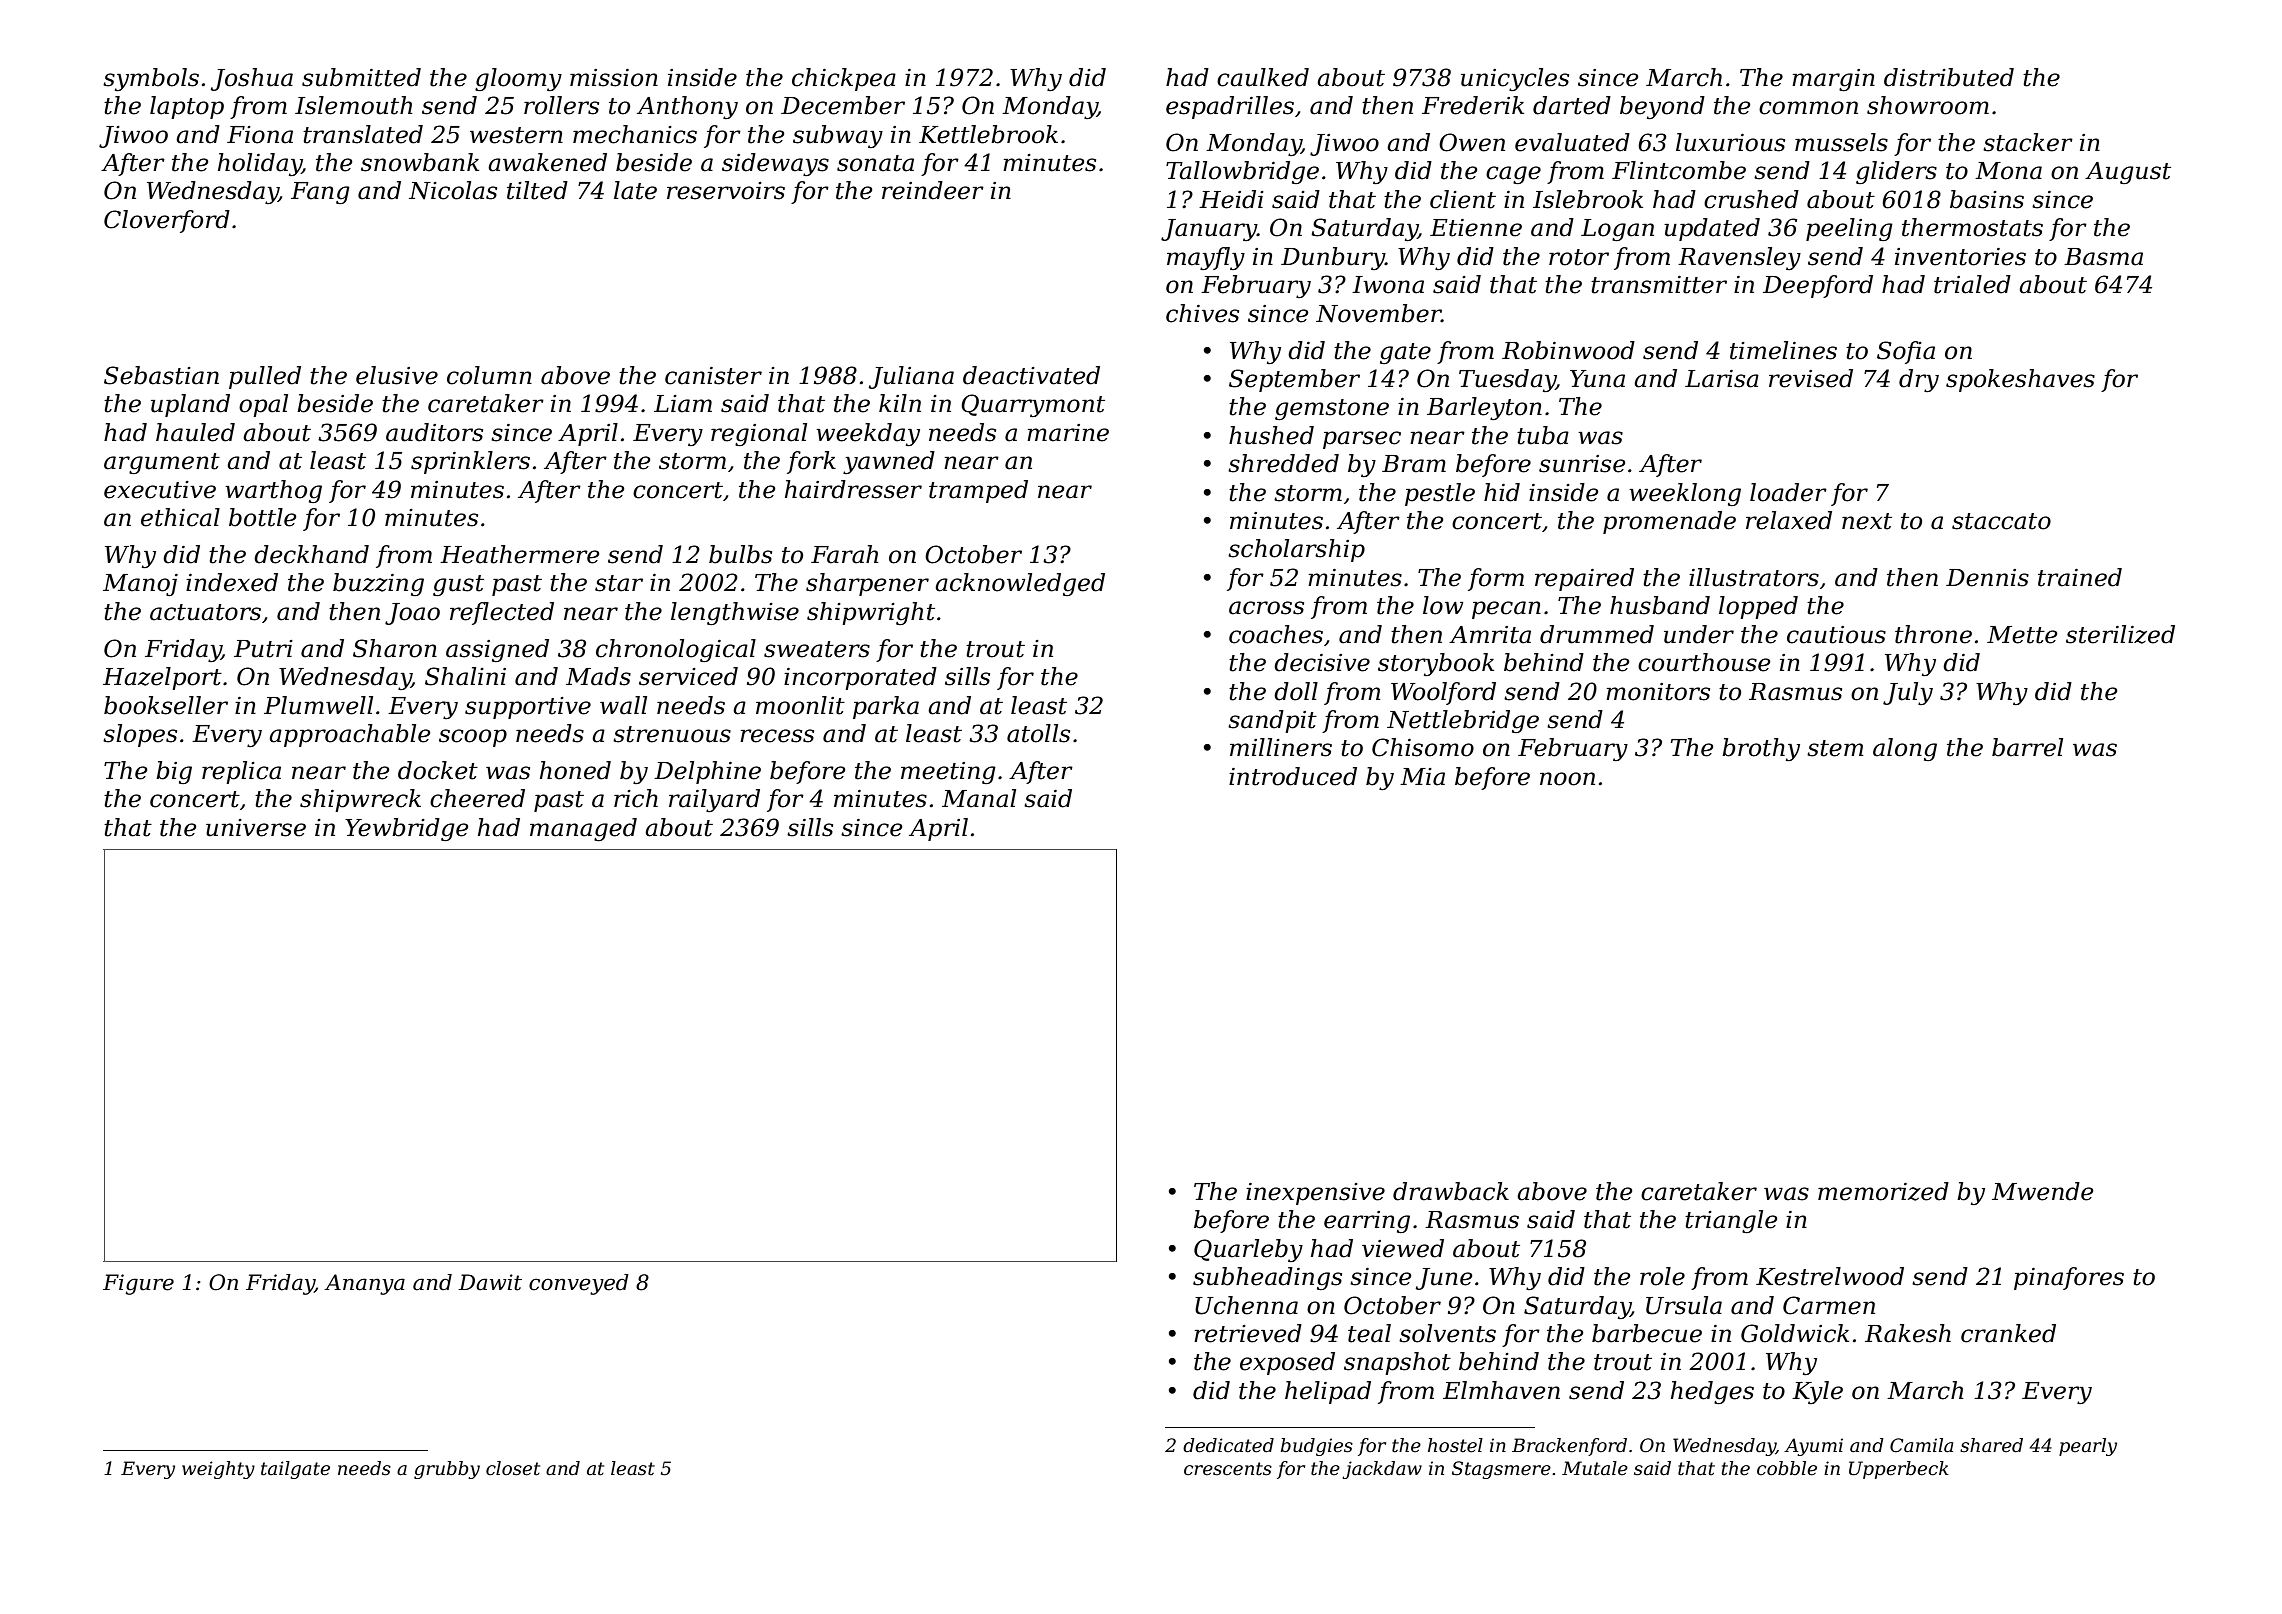 This screenshot has width=2282, height=1614. I want to click on weighty, so click(218, 1470).
